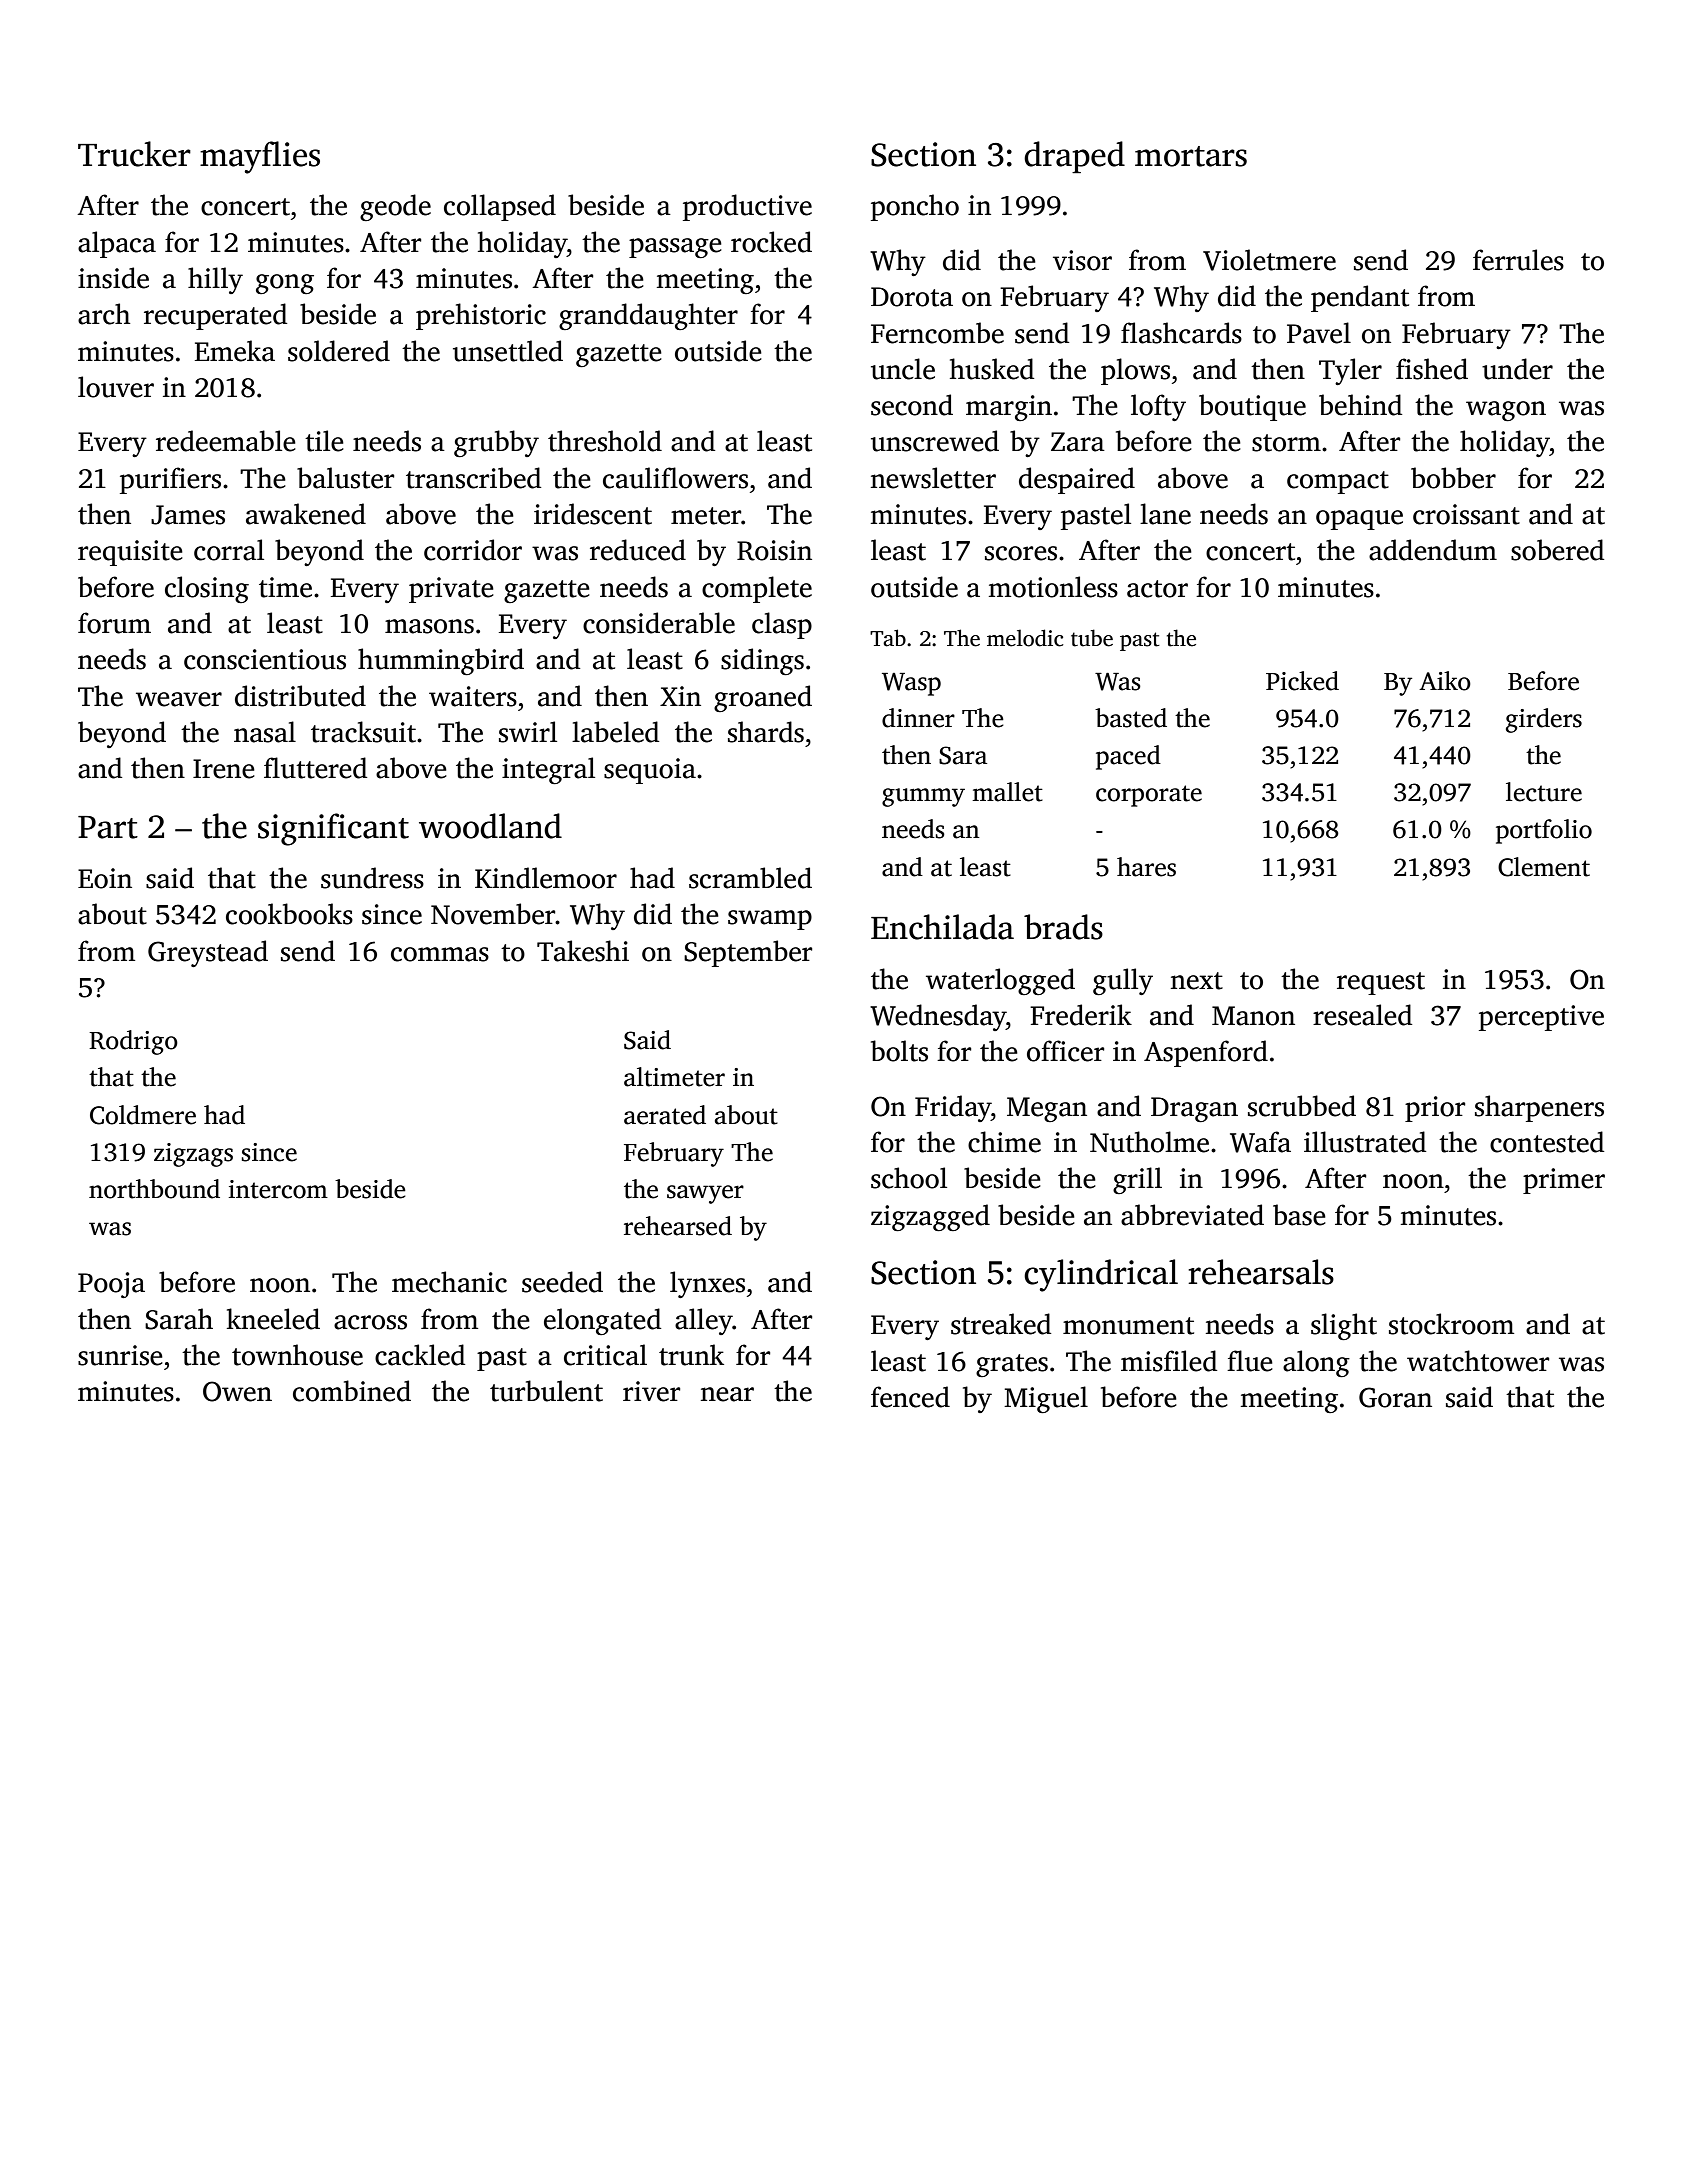 Image resolution: width=1683 pixels, height=2178 pixels. What do you see at coordinates (912, 297) in the page?
I see `Dorota` at bounding box center [912, 297].
